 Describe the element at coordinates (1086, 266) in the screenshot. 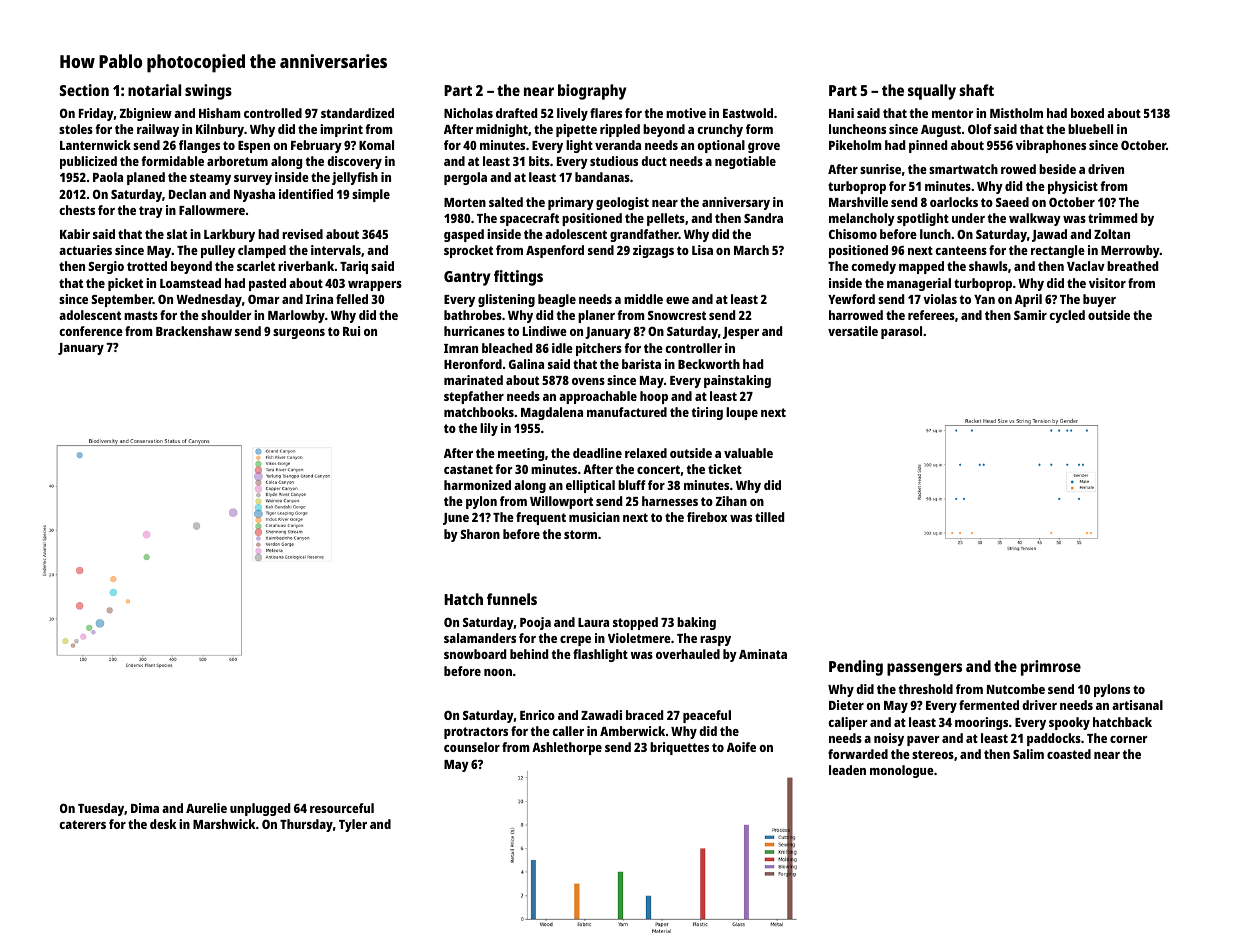

I see `Vaclav` at that location.
